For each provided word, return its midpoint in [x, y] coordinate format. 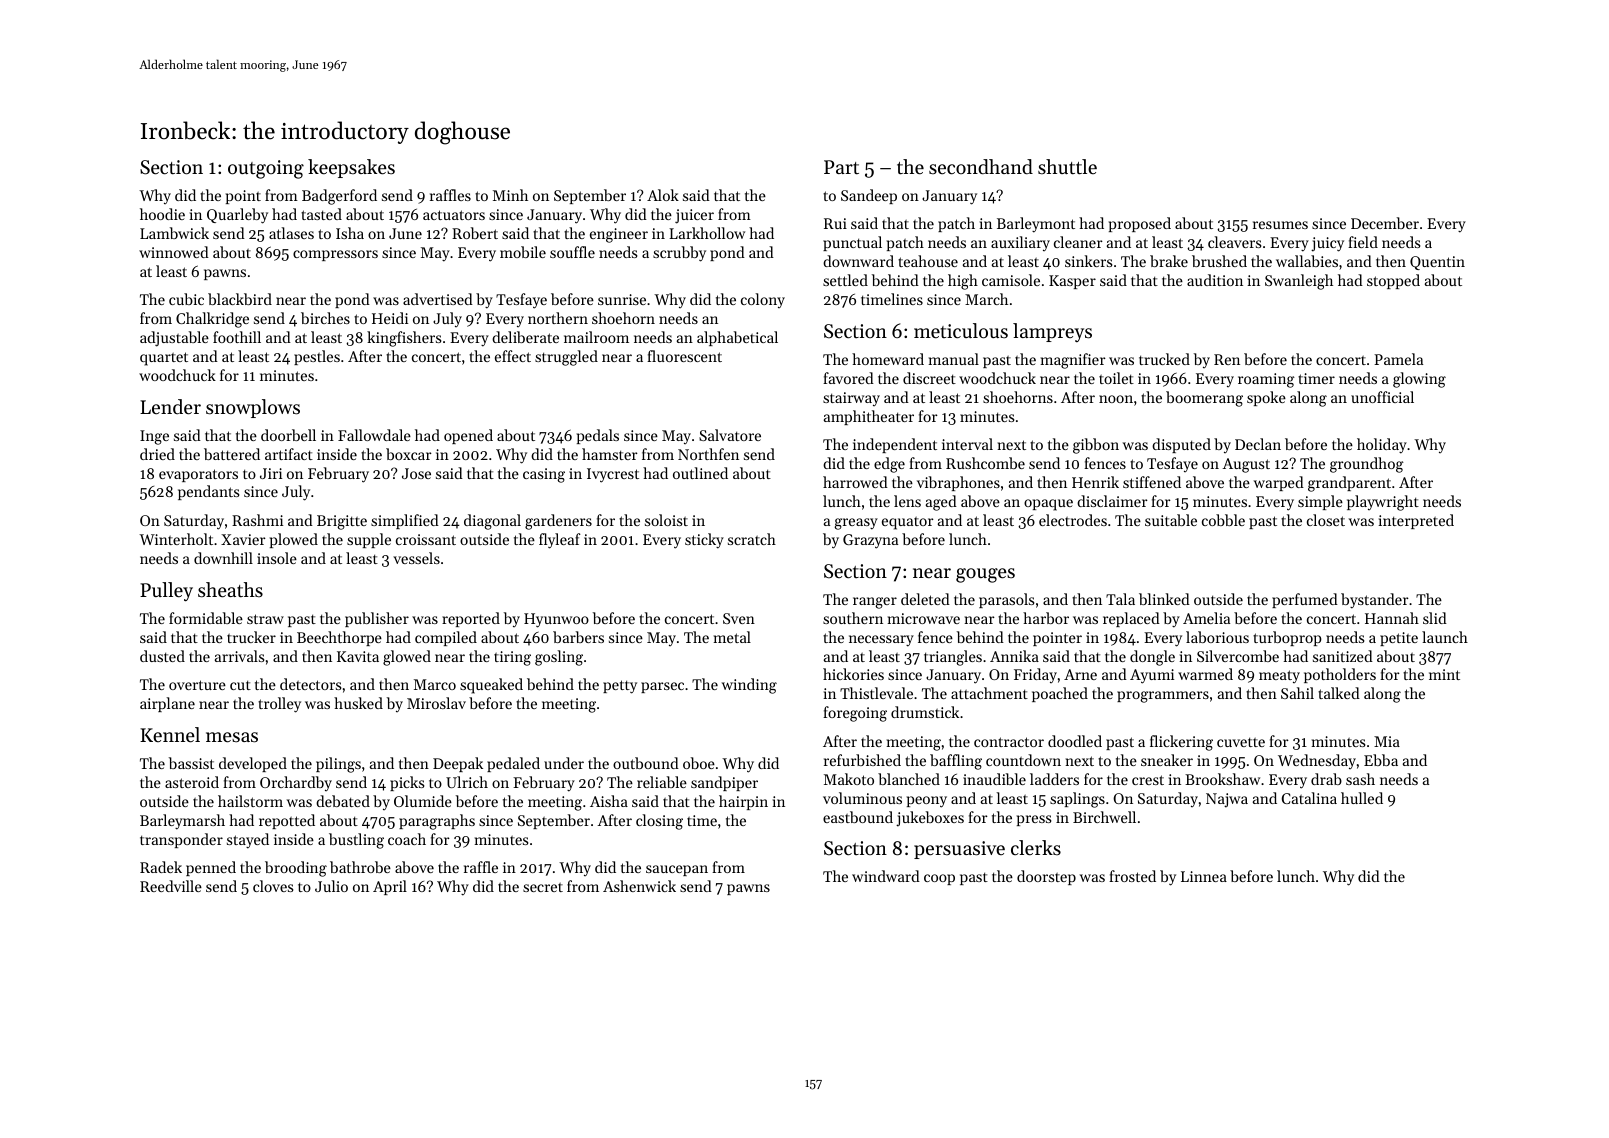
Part [841, 167]
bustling [356, 841]
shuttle [1067, 167]
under [564, 763]
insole [277, 558]
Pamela [1398, 359]
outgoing [266, 169]
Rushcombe [985, 463]
